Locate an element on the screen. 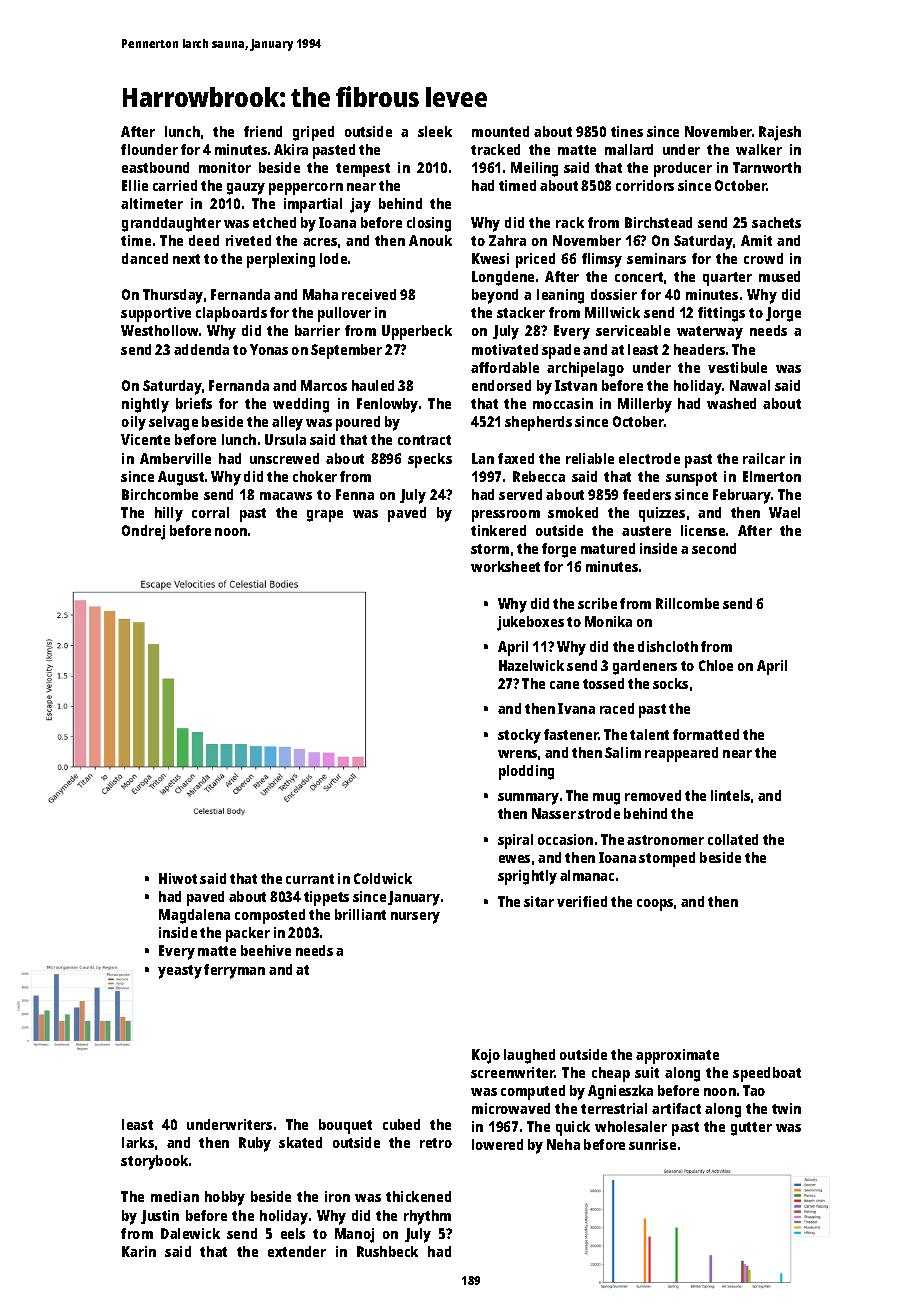 The image size is (924, 1308). Hazelwick is located at coordinates (531, 665).
